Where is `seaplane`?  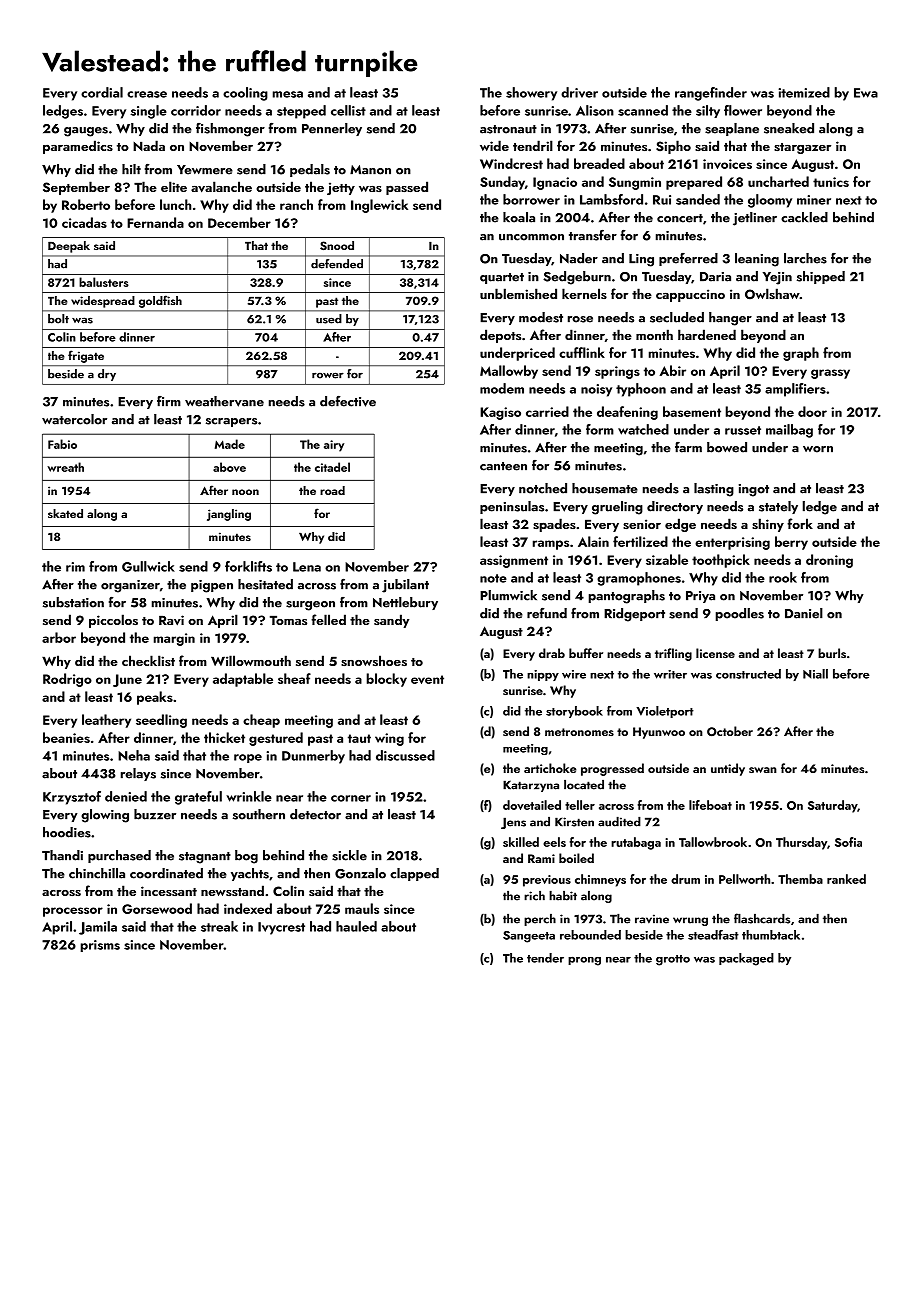 seaplane is located at coordinates (732, 129).
